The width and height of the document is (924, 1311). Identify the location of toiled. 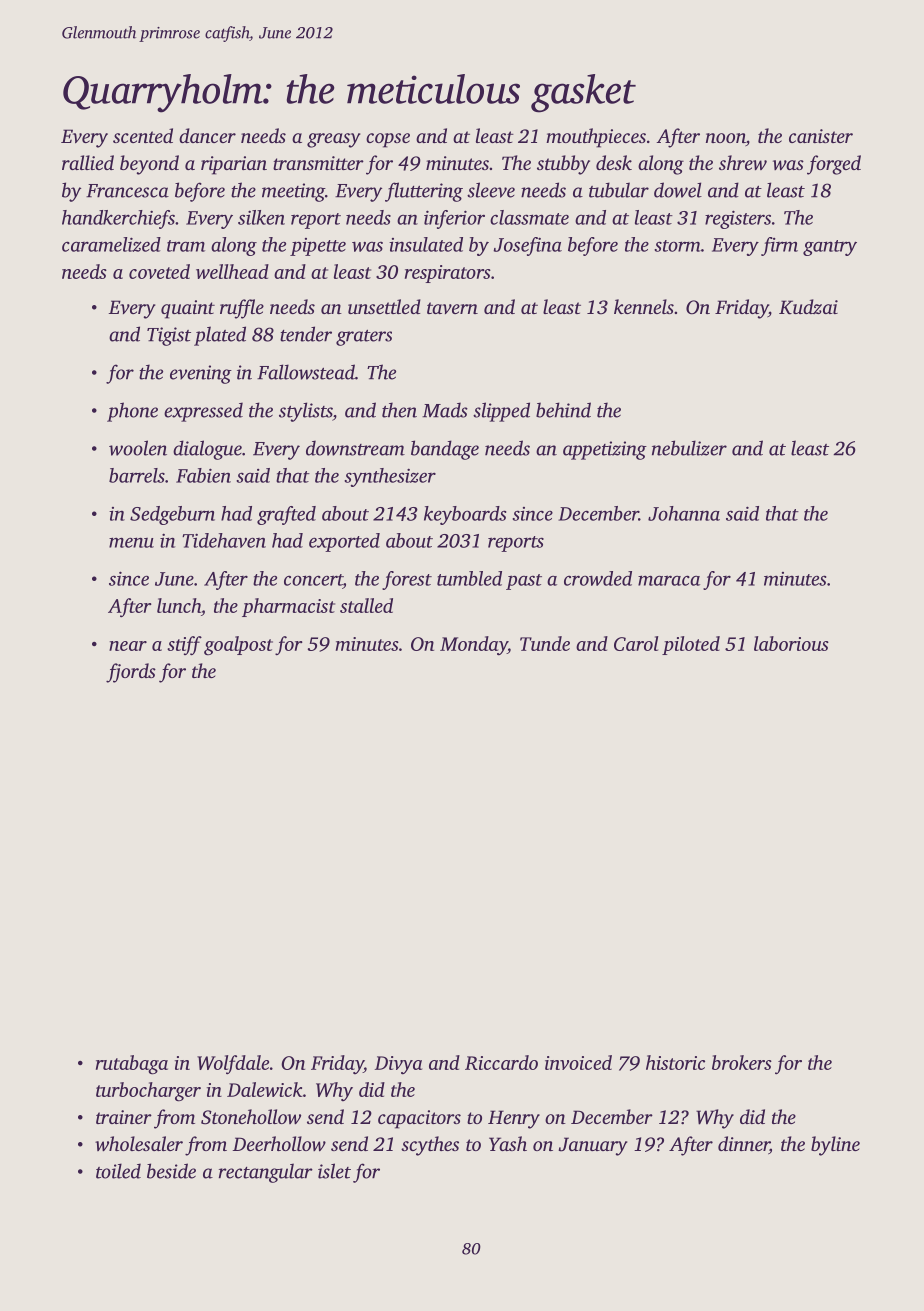
(118, 1171).
